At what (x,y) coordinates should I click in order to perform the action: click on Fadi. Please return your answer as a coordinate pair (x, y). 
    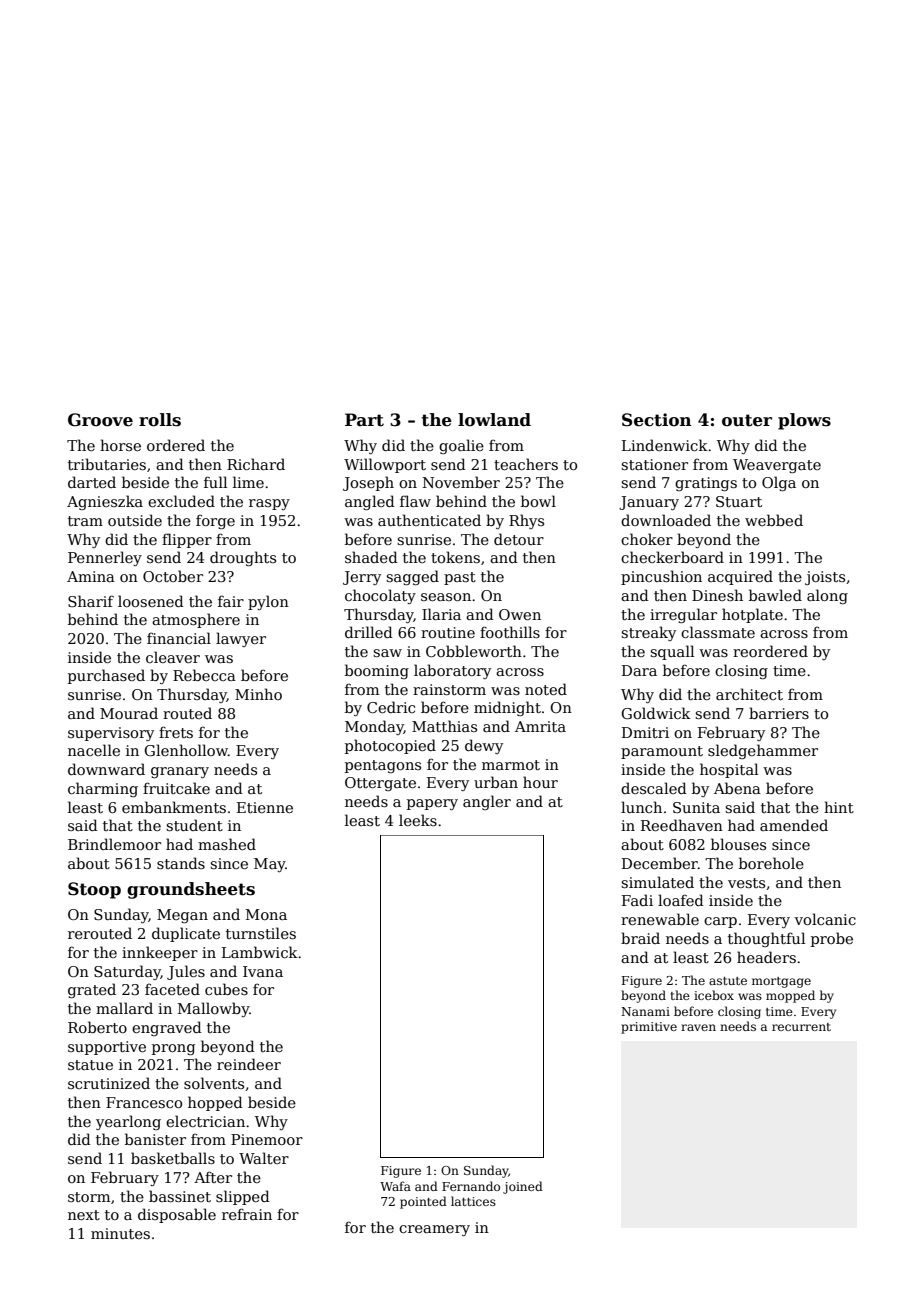
    Looking at the image, I should click on (637, 900).
